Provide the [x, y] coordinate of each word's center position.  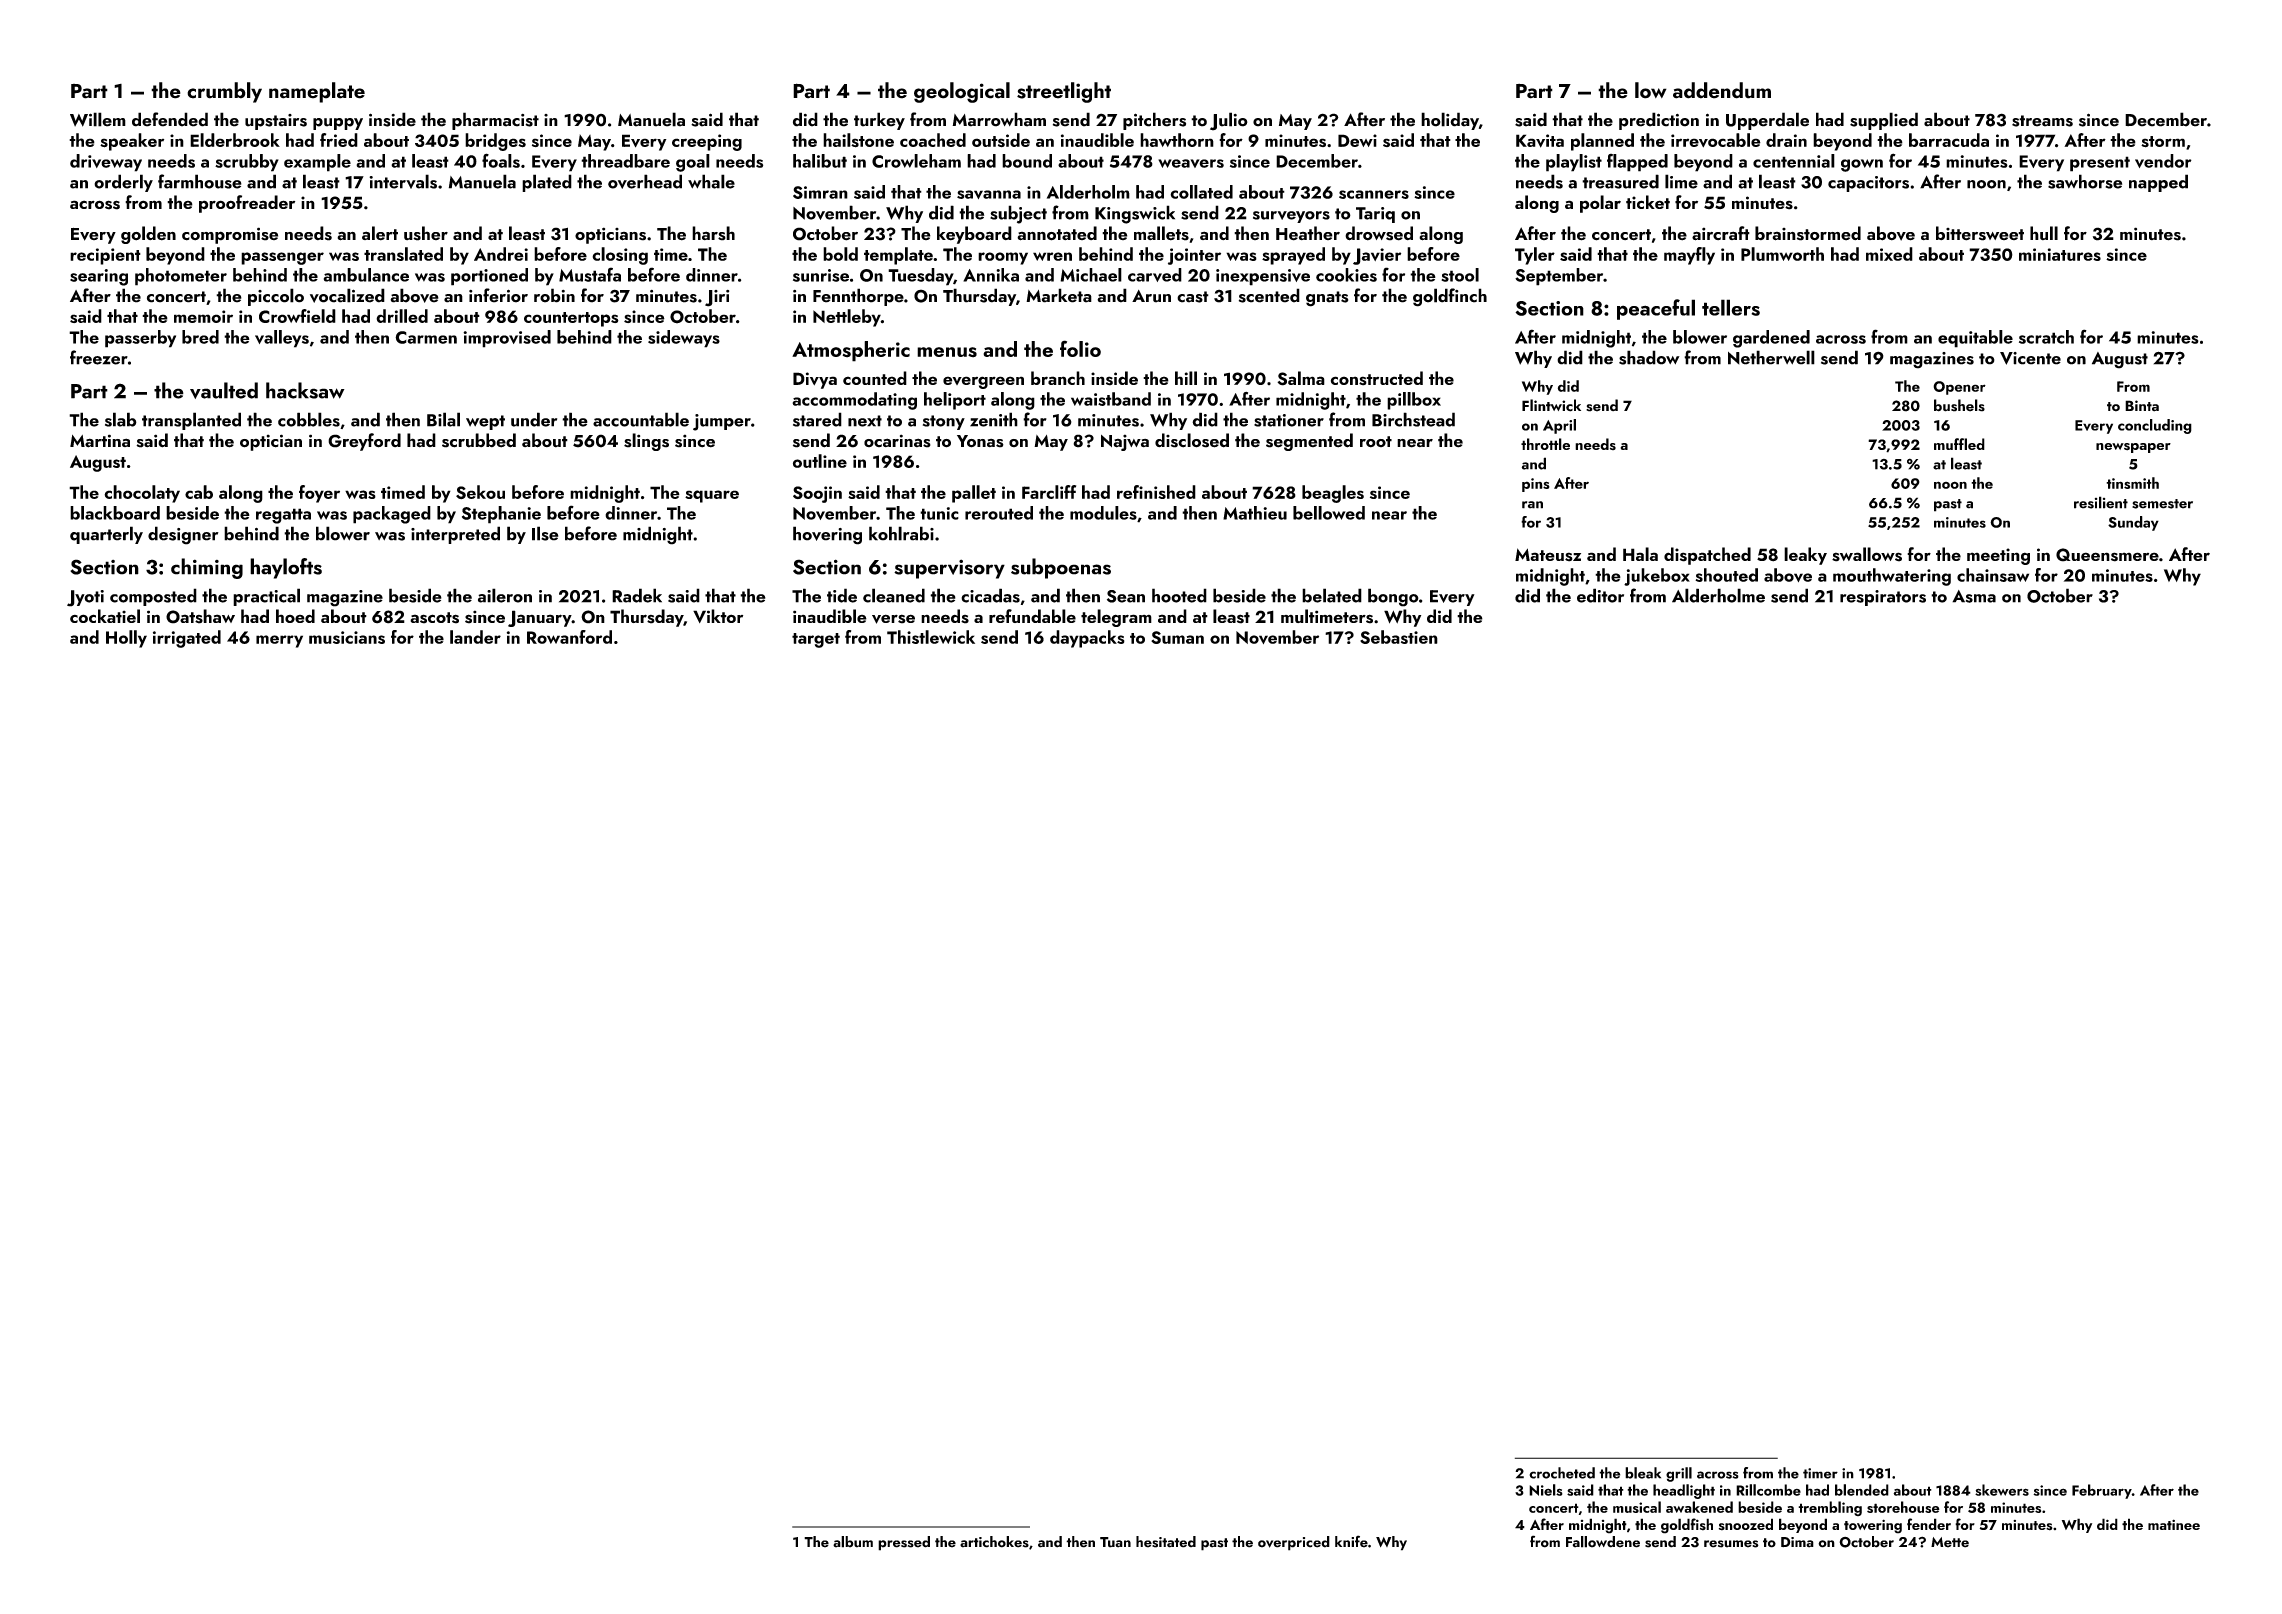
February [2102, 1491]
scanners [1374, 194]
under [534, 419]
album [853, 1542]
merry [279, 641]
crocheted [1562, 1473]
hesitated [1166, 1542]
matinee [2174, 1524]
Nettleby [847, 318]
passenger [282, 258]
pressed [904, 1543]
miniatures [2060, 254]
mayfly [1689, 256]
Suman [1177, 637]
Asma [1974, 596]
